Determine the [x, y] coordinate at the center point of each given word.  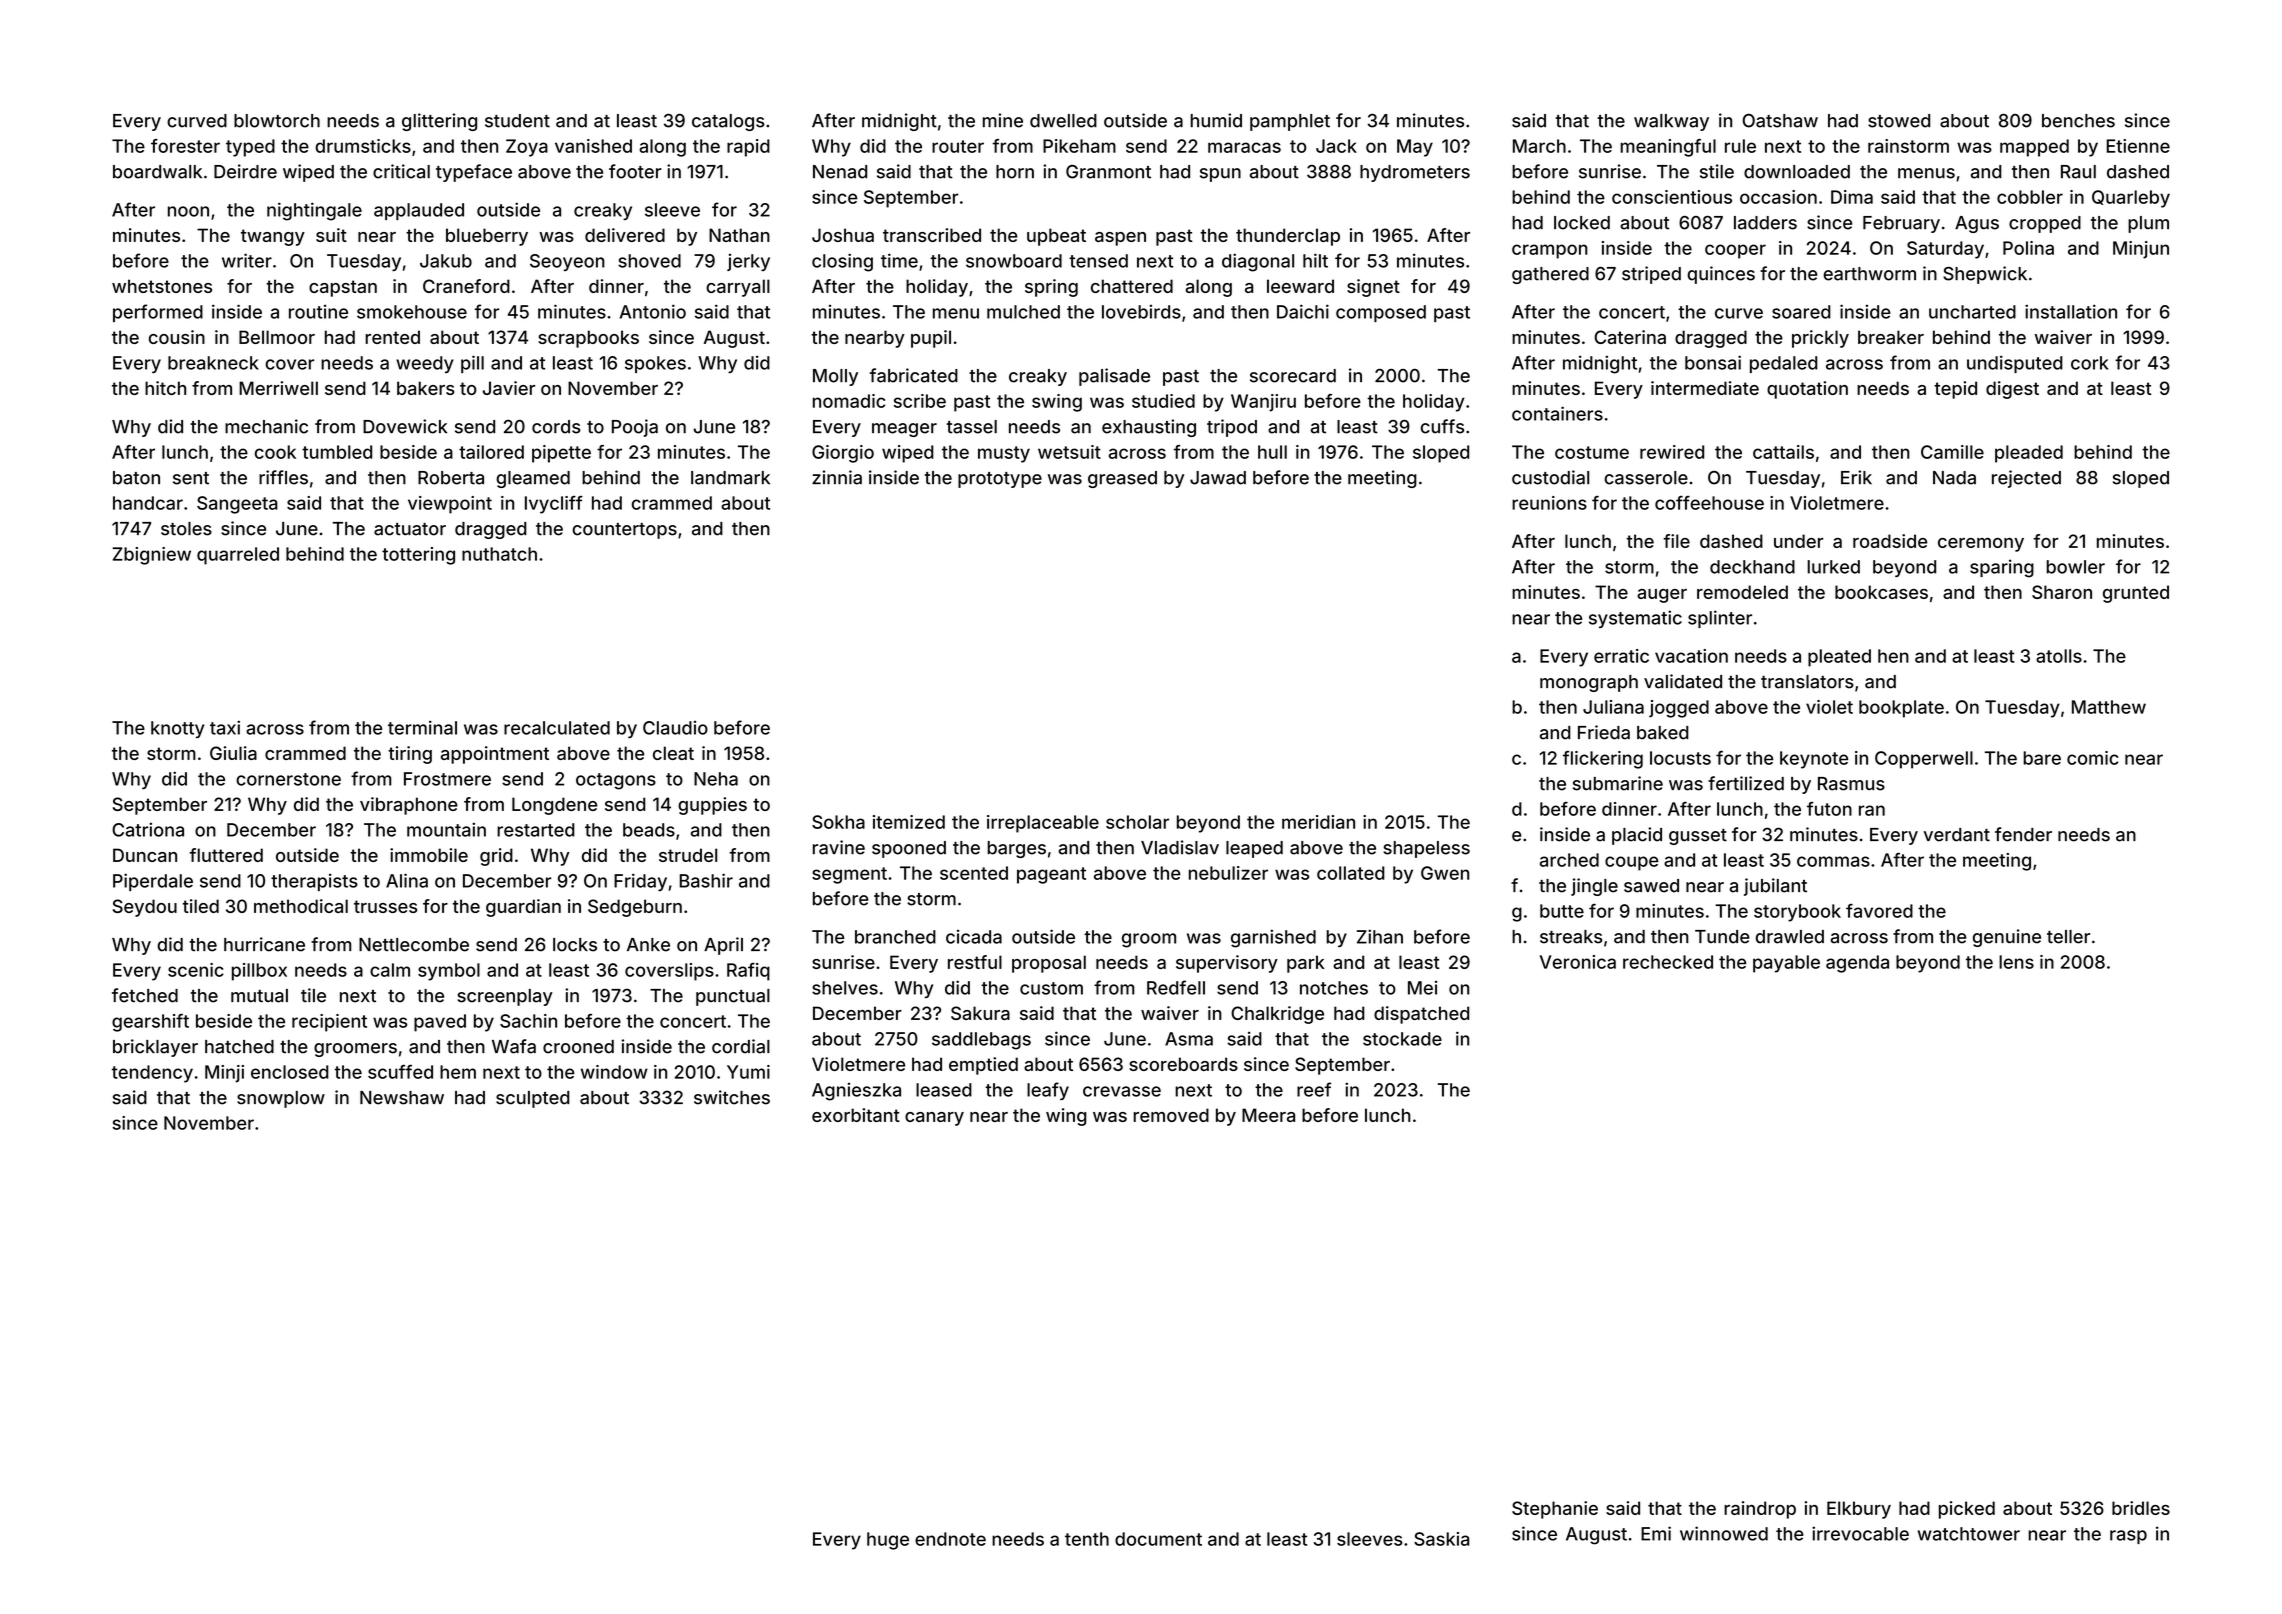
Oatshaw [1780, 121]
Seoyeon [567, 262]
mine [1003, 120]
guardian [523, 908]
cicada [974, 937]
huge [888, 1541]
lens [2016, 962]
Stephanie [1555, 1510]
